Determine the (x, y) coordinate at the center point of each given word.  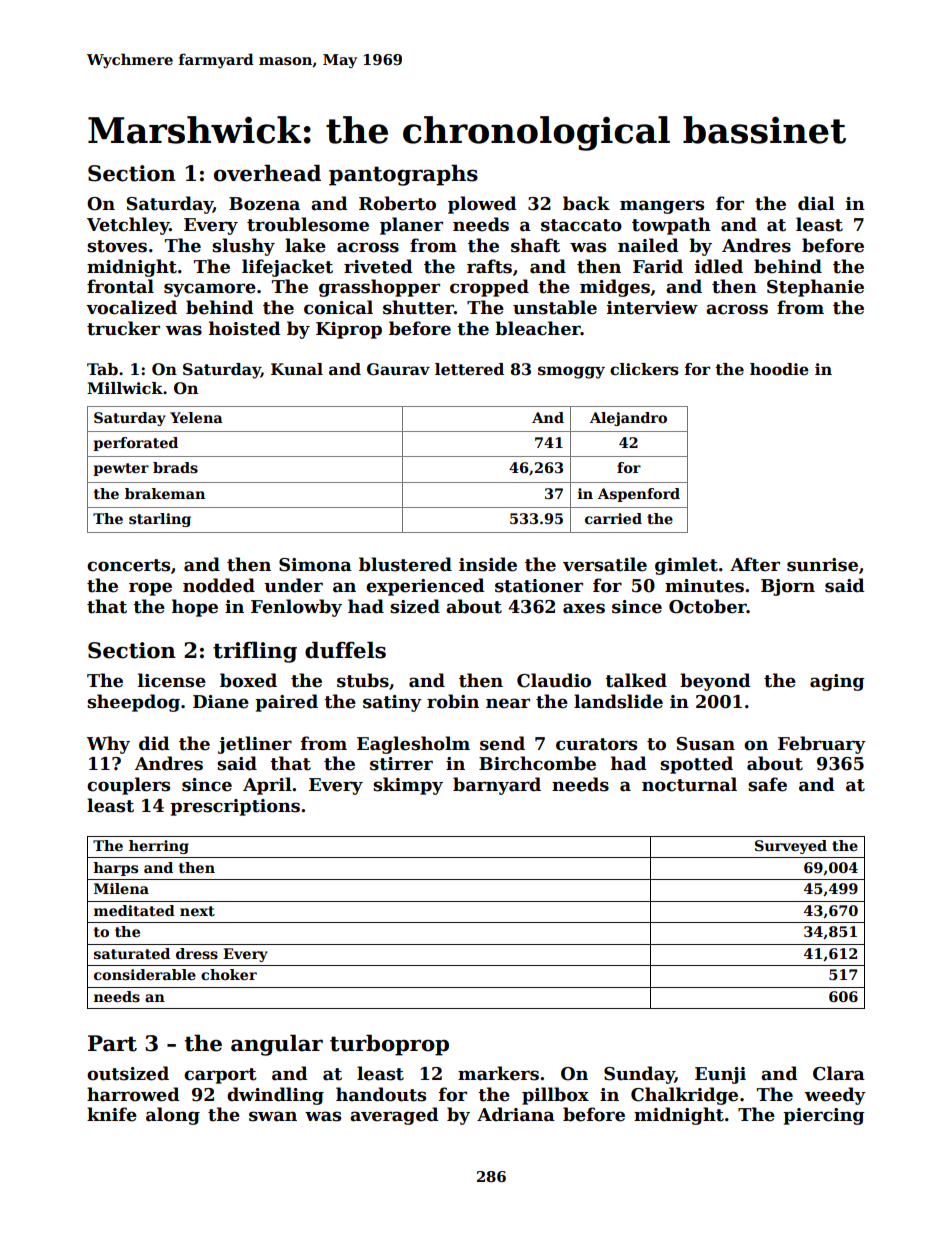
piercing (824, 1116)
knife (112, 1114)
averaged (394, 1116)
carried (613, 518)
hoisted (245, 328)
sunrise (822, 565)
